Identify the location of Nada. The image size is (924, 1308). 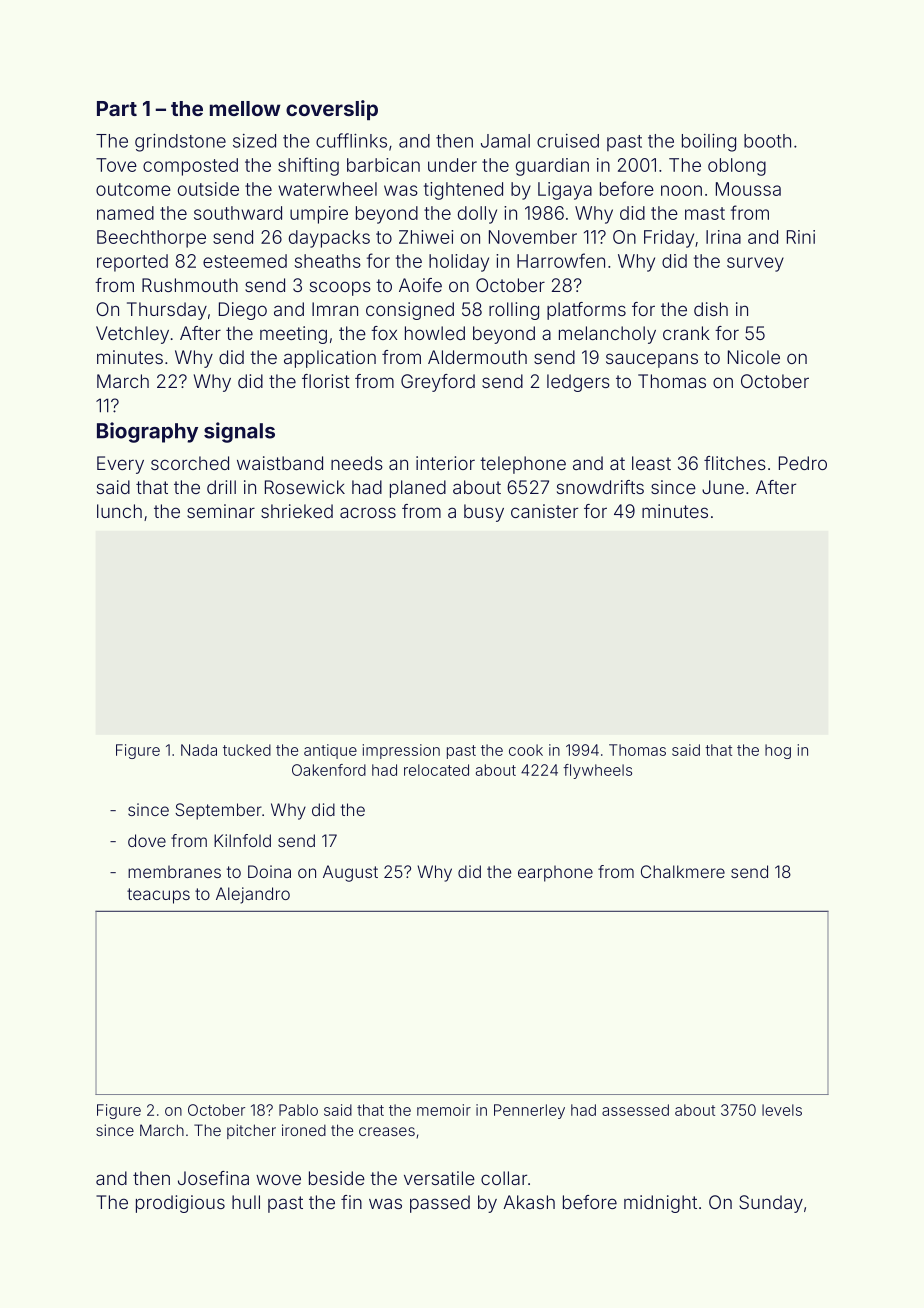
(199, 750).
